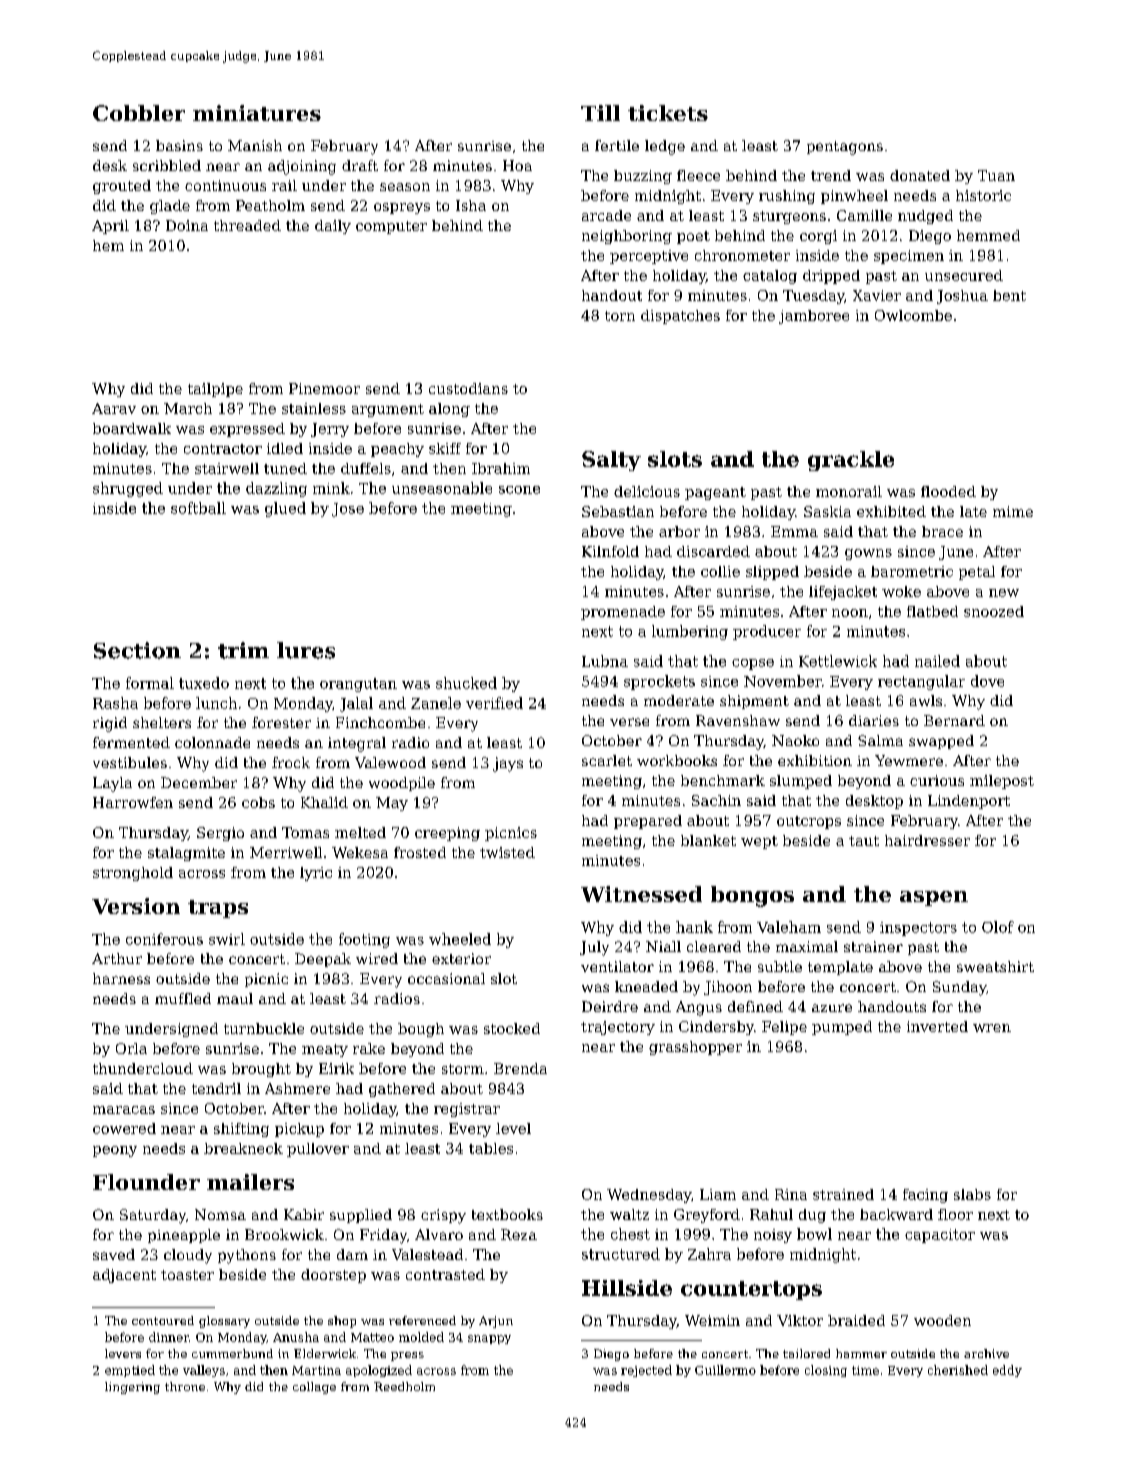 Image resolution: width=1129 pixels, height=1462 pixels. What do you see at coordinates (519, 1234) in the screenshot?
I see `Reza` at bounding box center [519, 1234].
